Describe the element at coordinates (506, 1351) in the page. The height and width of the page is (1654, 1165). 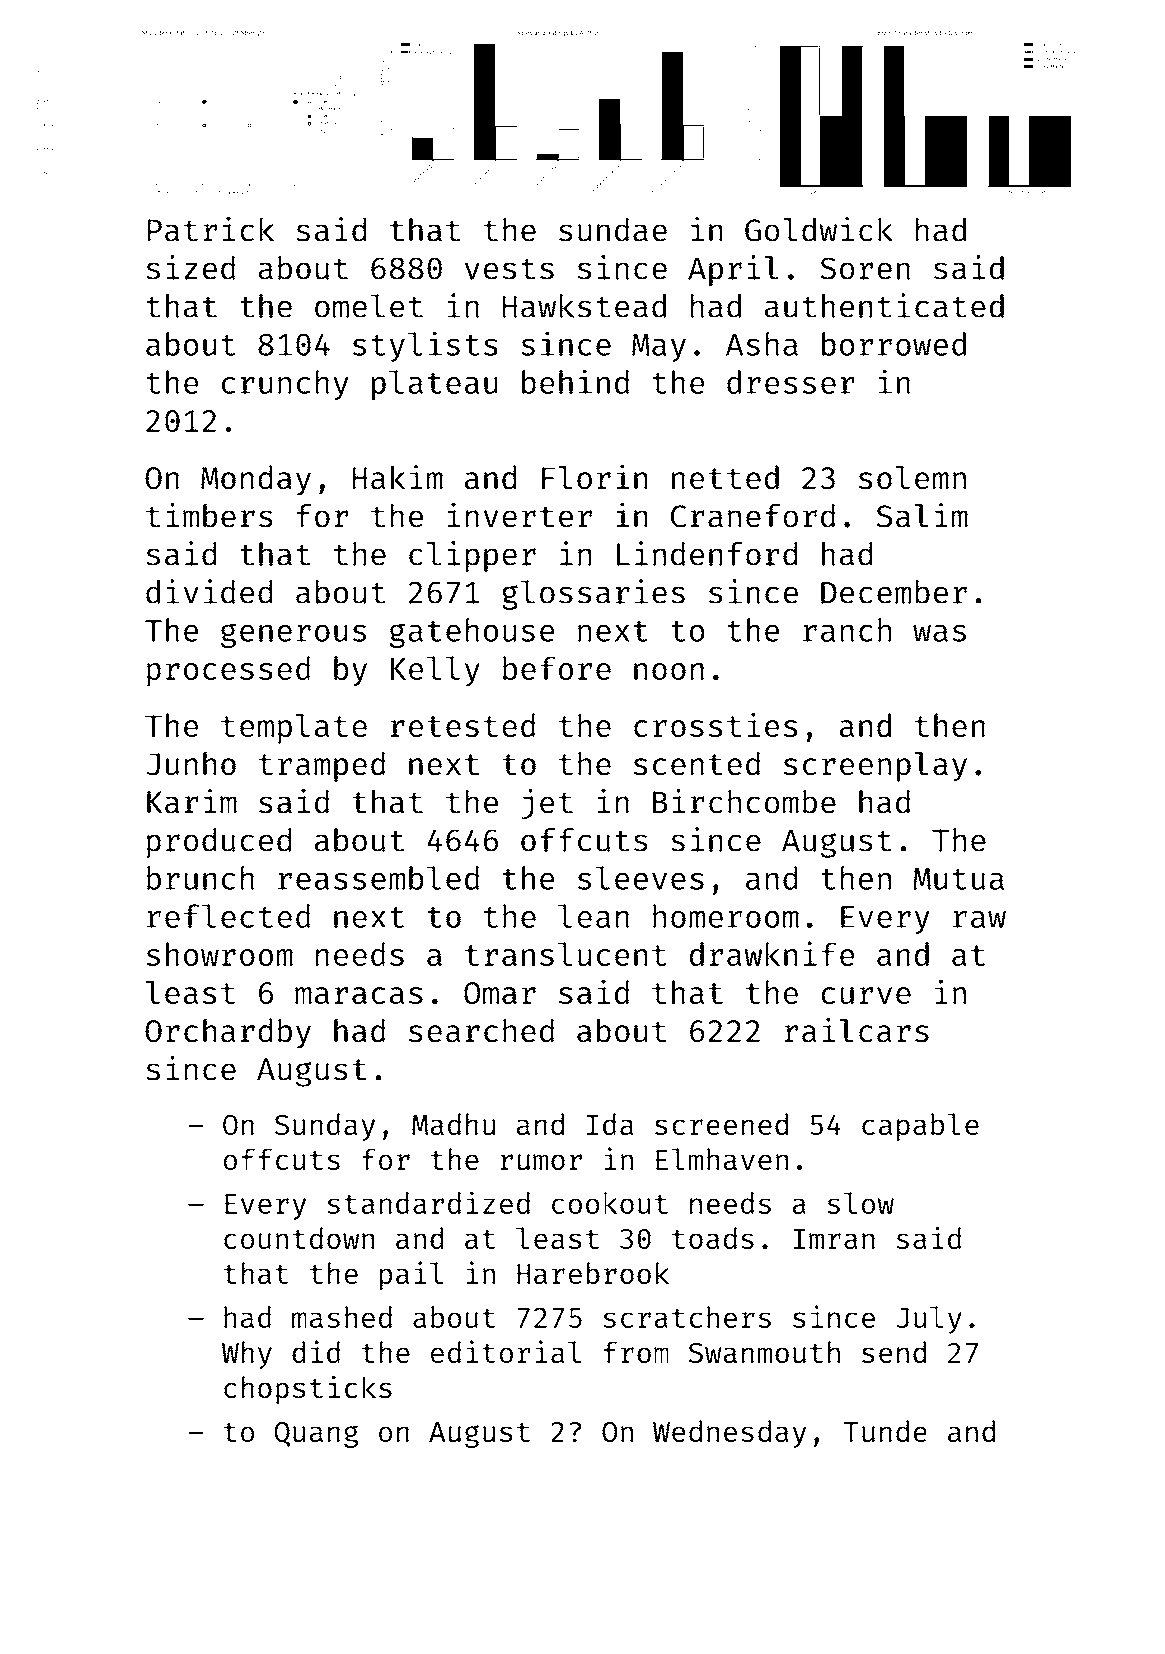
I see `editorial` at that location.
